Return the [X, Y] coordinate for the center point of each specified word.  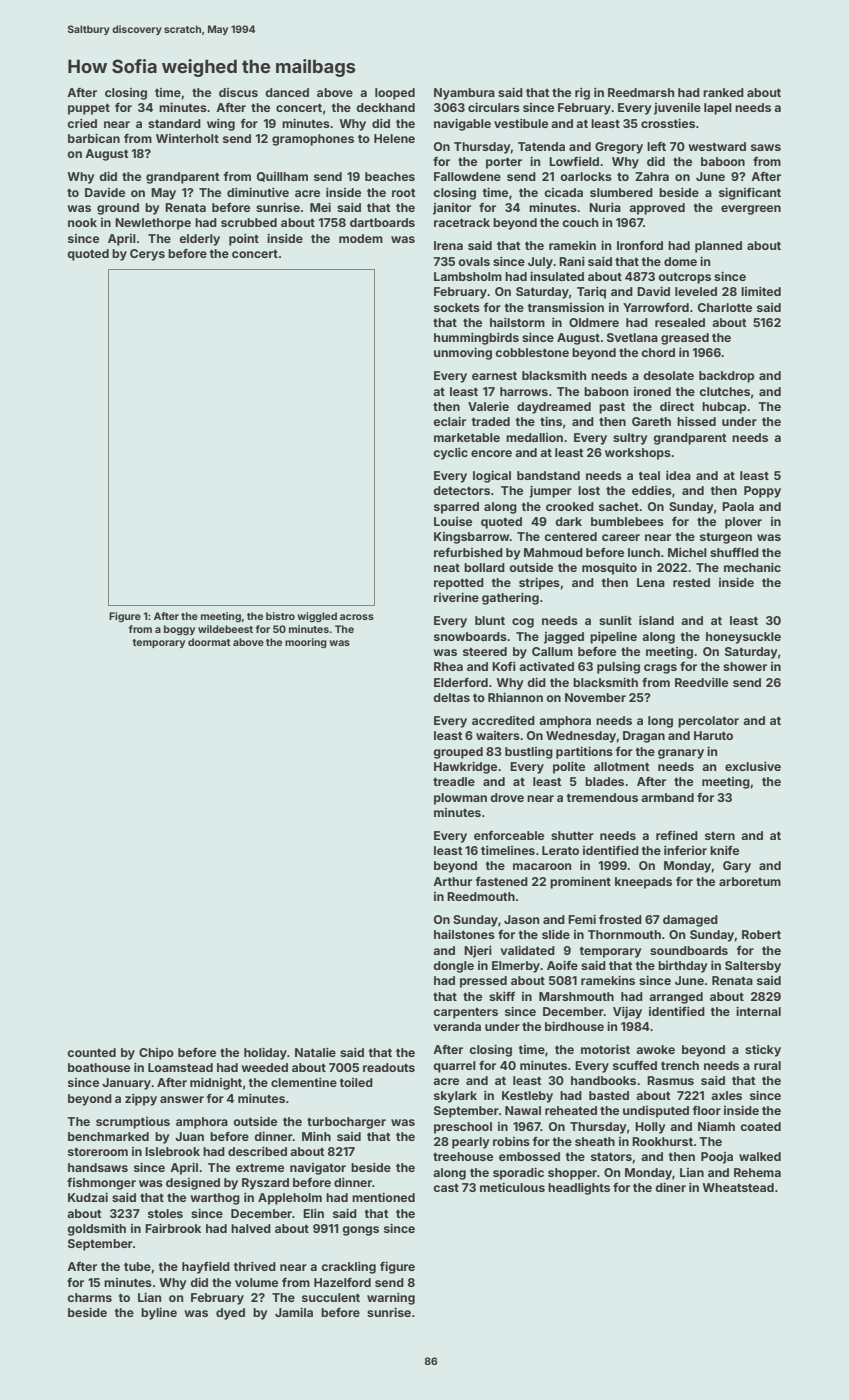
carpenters [465, 1013]
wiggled [317, 617]
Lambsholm [468, 276]
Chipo [156, 1054]
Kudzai [88, 1197]
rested [691, 582]
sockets [457, 307]
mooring [306, 643]
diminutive [258, 192]
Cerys [147, 255]
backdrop [727, 377]
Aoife [562, 965]
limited [761, 291]
